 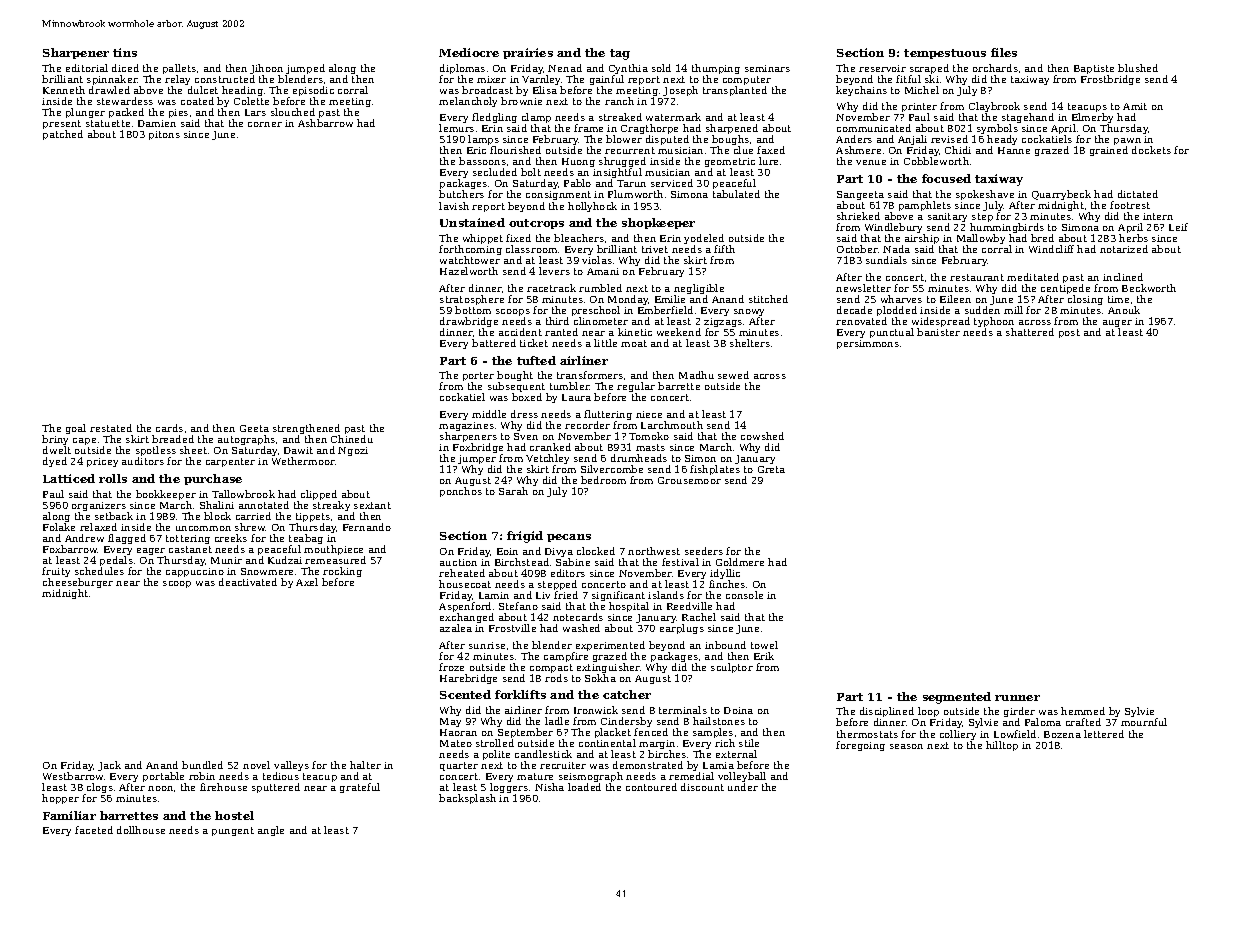 I want to click on lavish, so click(x=454, y=206).
